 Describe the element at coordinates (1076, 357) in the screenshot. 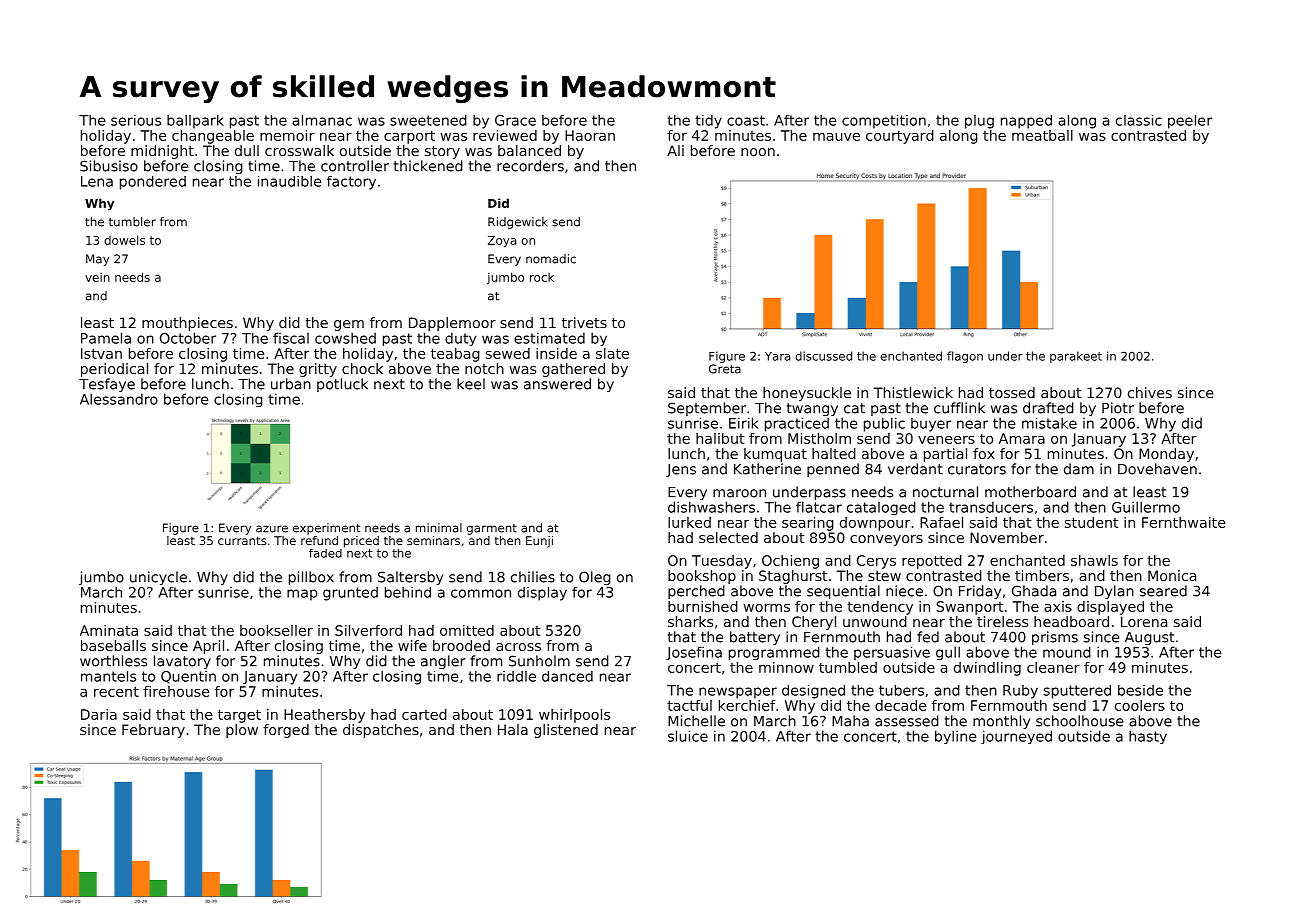

I see `parakeet` at that location.
